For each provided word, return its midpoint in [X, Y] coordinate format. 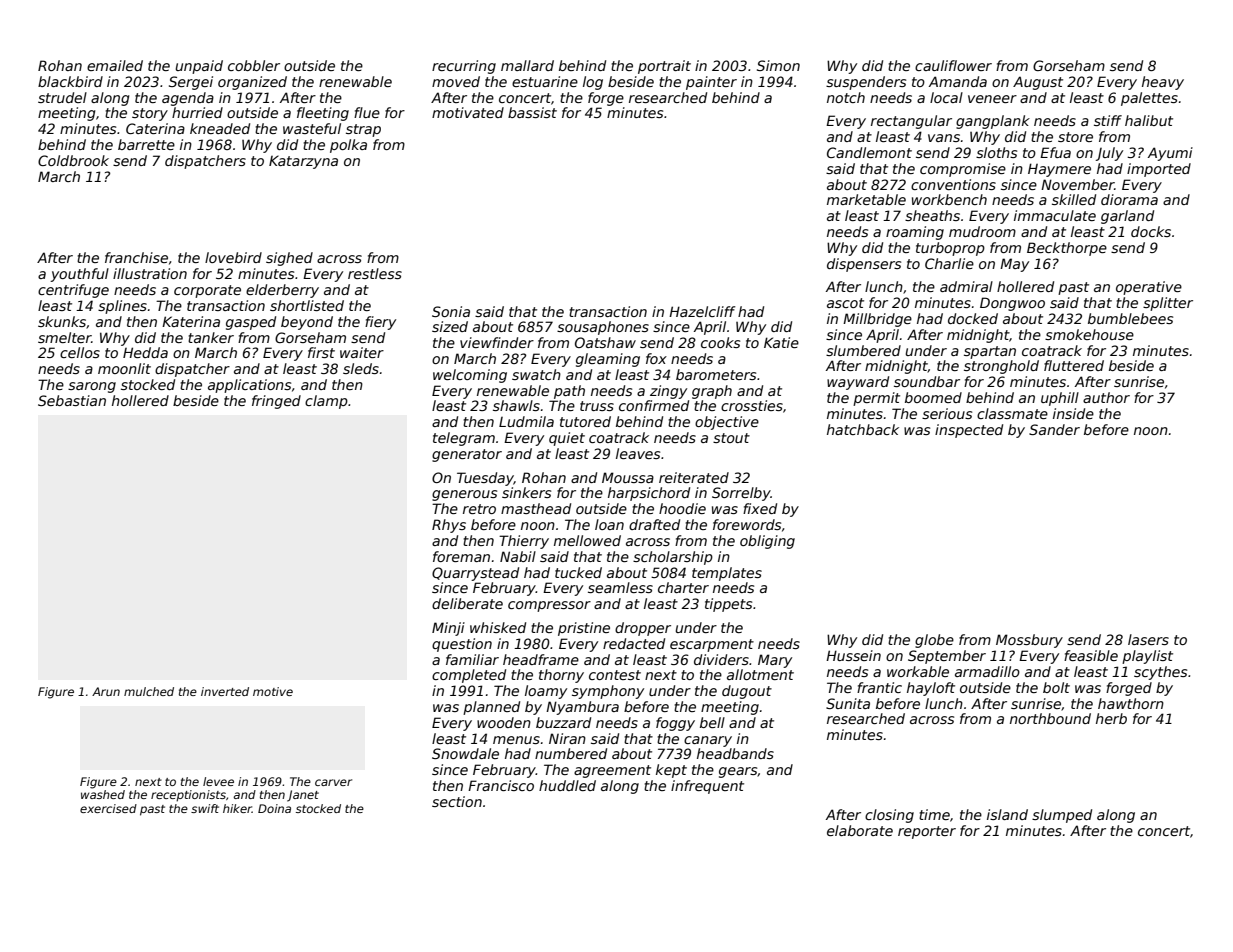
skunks [62, 321]
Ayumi [1170, 154]
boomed [933, 397]
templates [727, 574]
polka [348, 146]
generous [464, 495]
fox [656, 358]
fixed [760, 508]
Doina [274, 808]
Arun [106, 691]
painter [711, 83]
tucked [578, 572]
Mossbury [1029, 641]
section [457, 801]
